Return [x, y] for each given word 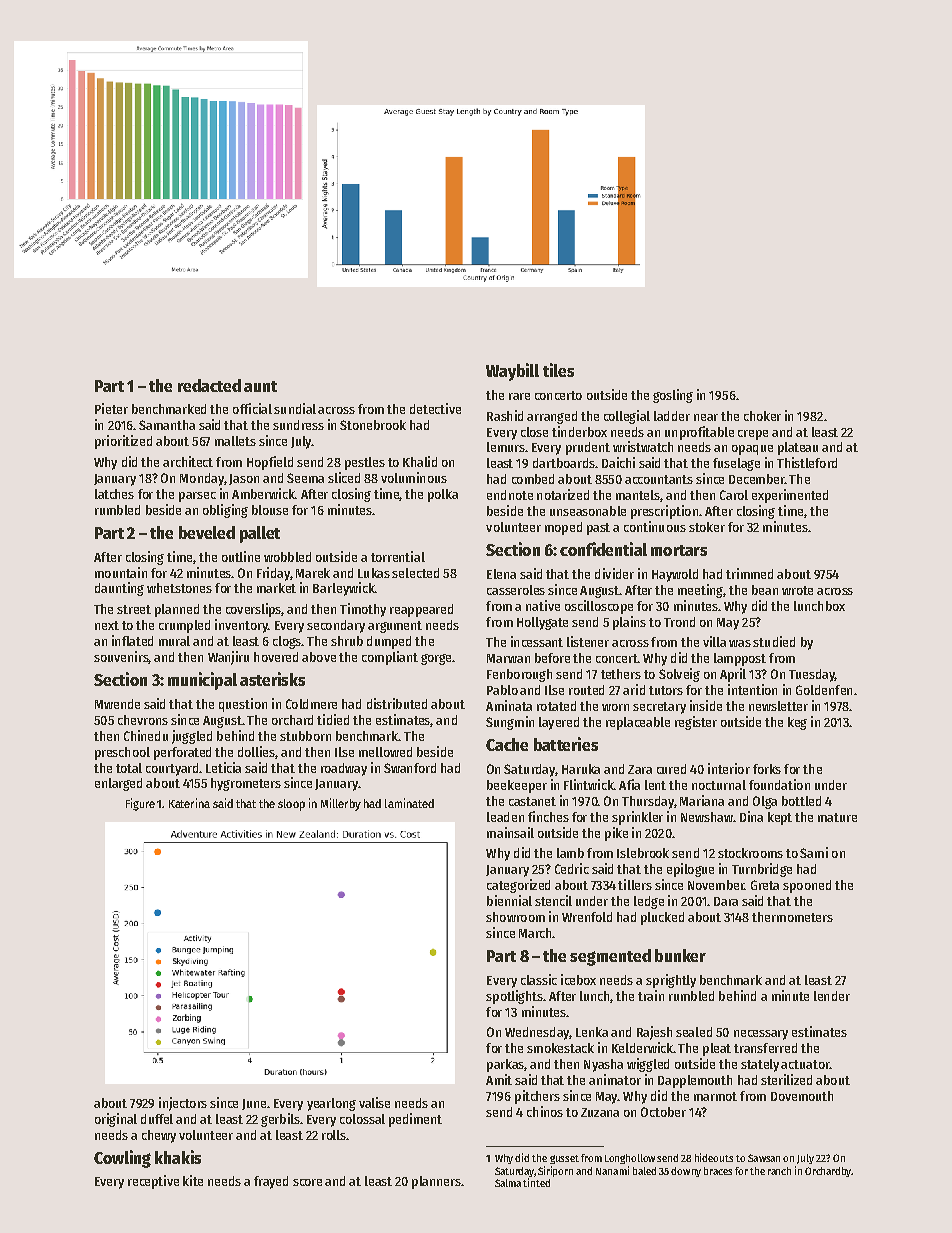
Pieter [111, 408]
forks [767, 769]
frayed [271, 1182]
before [552, 658]
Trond [679, 622]
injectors [183, 1104]
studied [774, 641]
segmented [610, 957]
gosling [673, 396]
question [243, 705]
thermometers [792, 917]
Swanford [410, 768]
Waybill [512, 372]
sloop [291, 805]
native [543, 605]
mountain [121, 572]
